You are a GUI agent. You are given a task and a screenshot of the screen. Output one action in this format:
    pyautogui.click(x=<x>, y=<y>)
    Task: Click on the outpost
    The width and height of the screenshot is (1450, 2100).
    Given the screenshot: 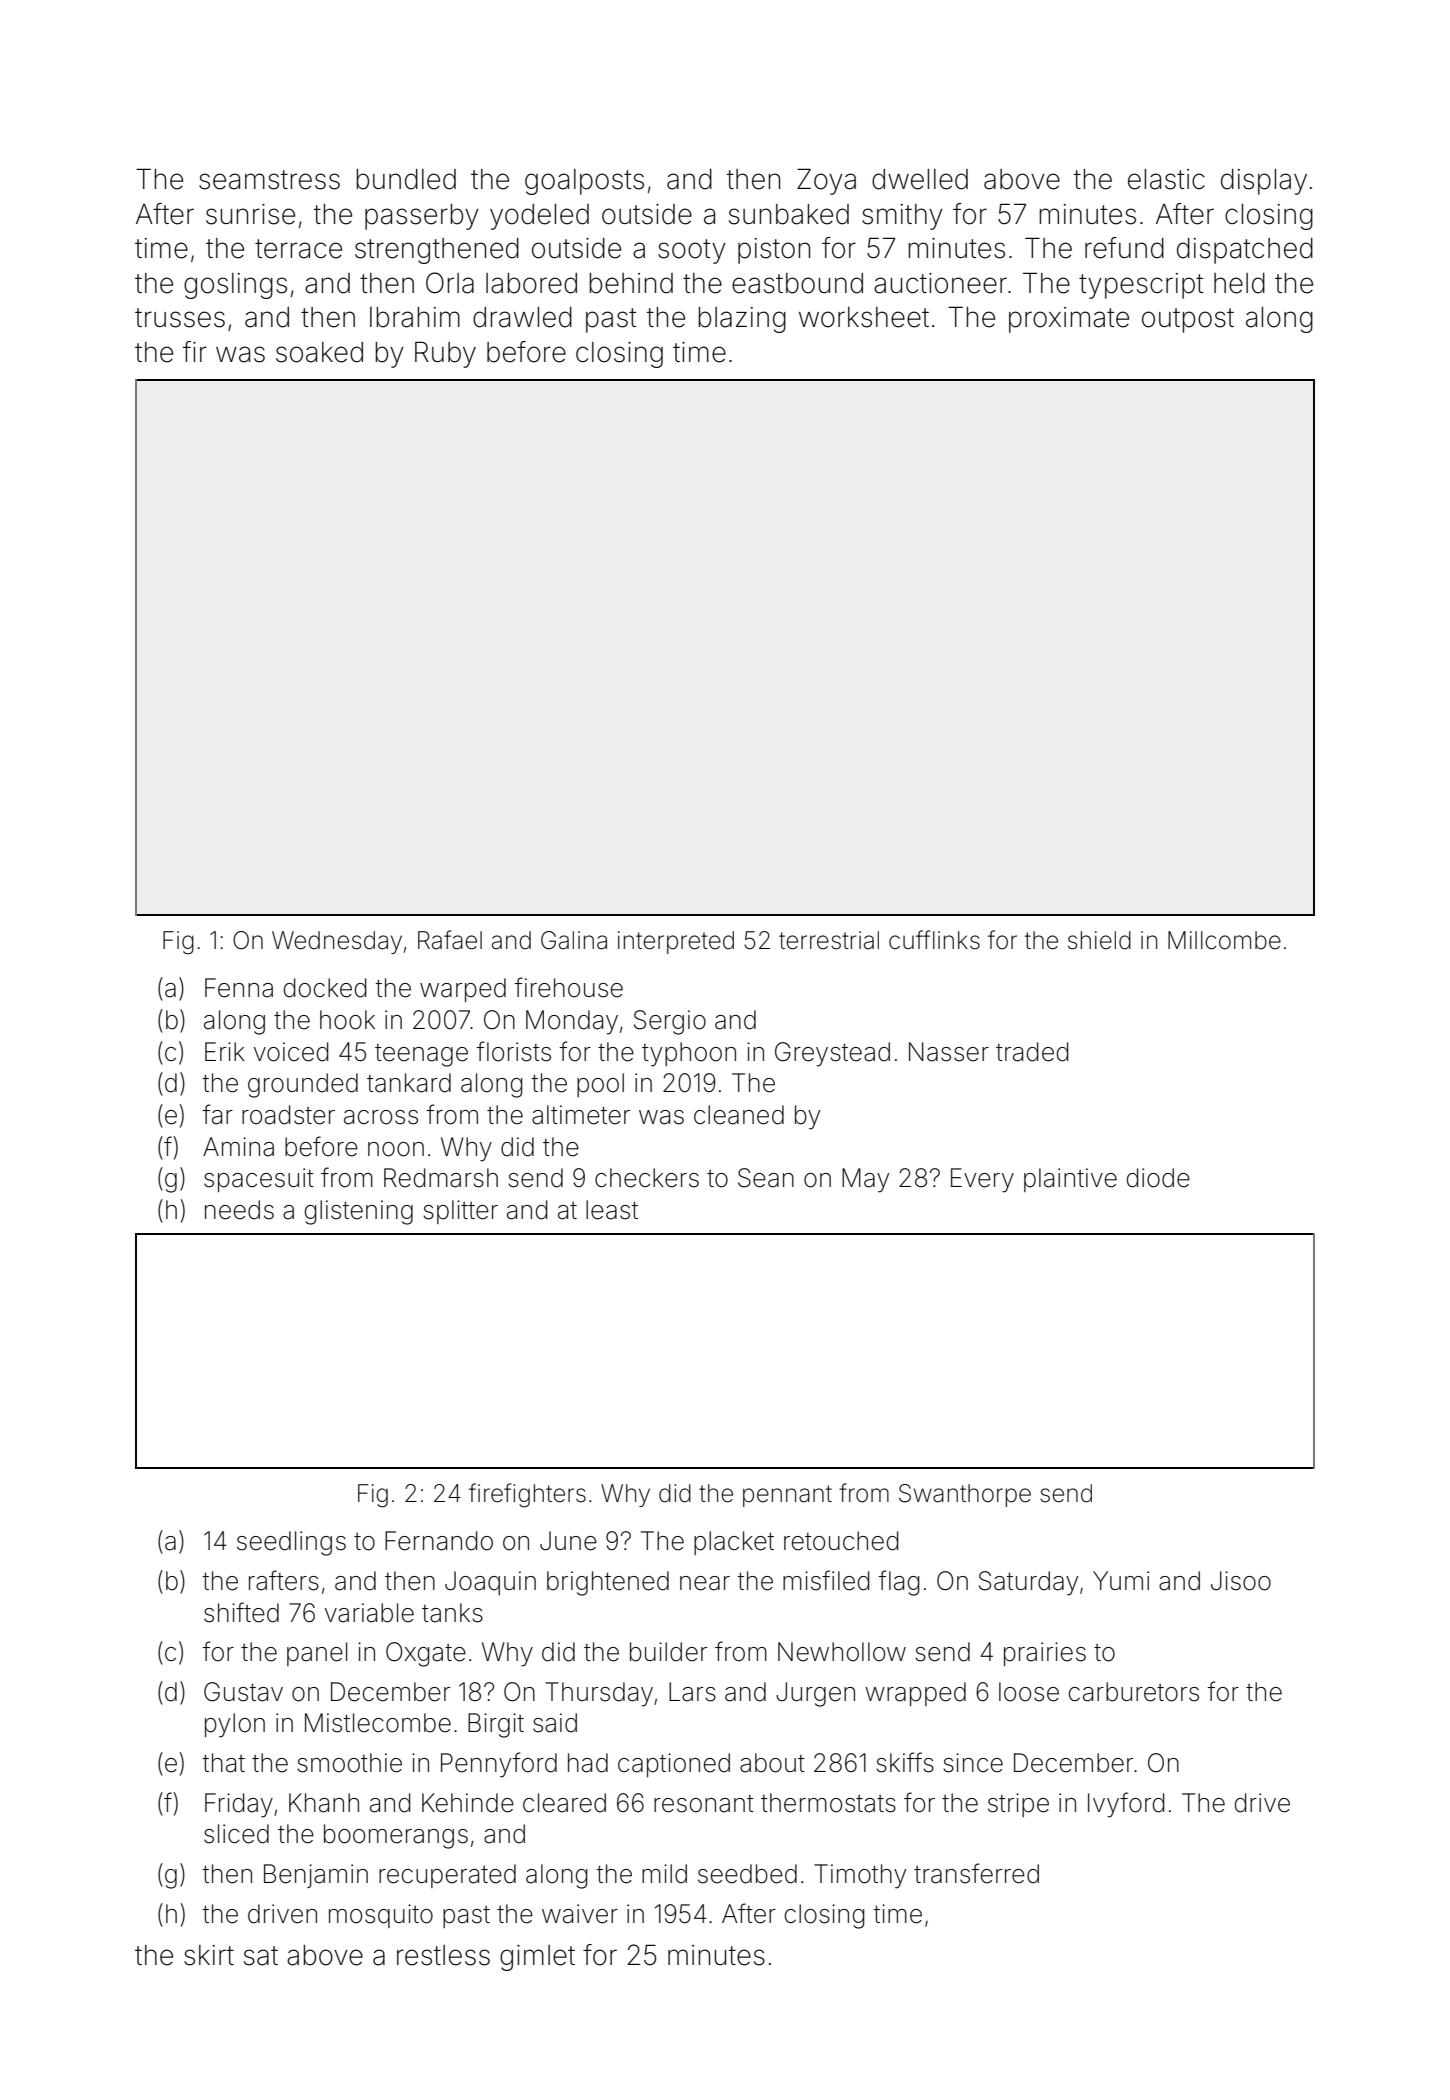 What is the action you would take?
    pyautogui.click(x=1188, y=320)
